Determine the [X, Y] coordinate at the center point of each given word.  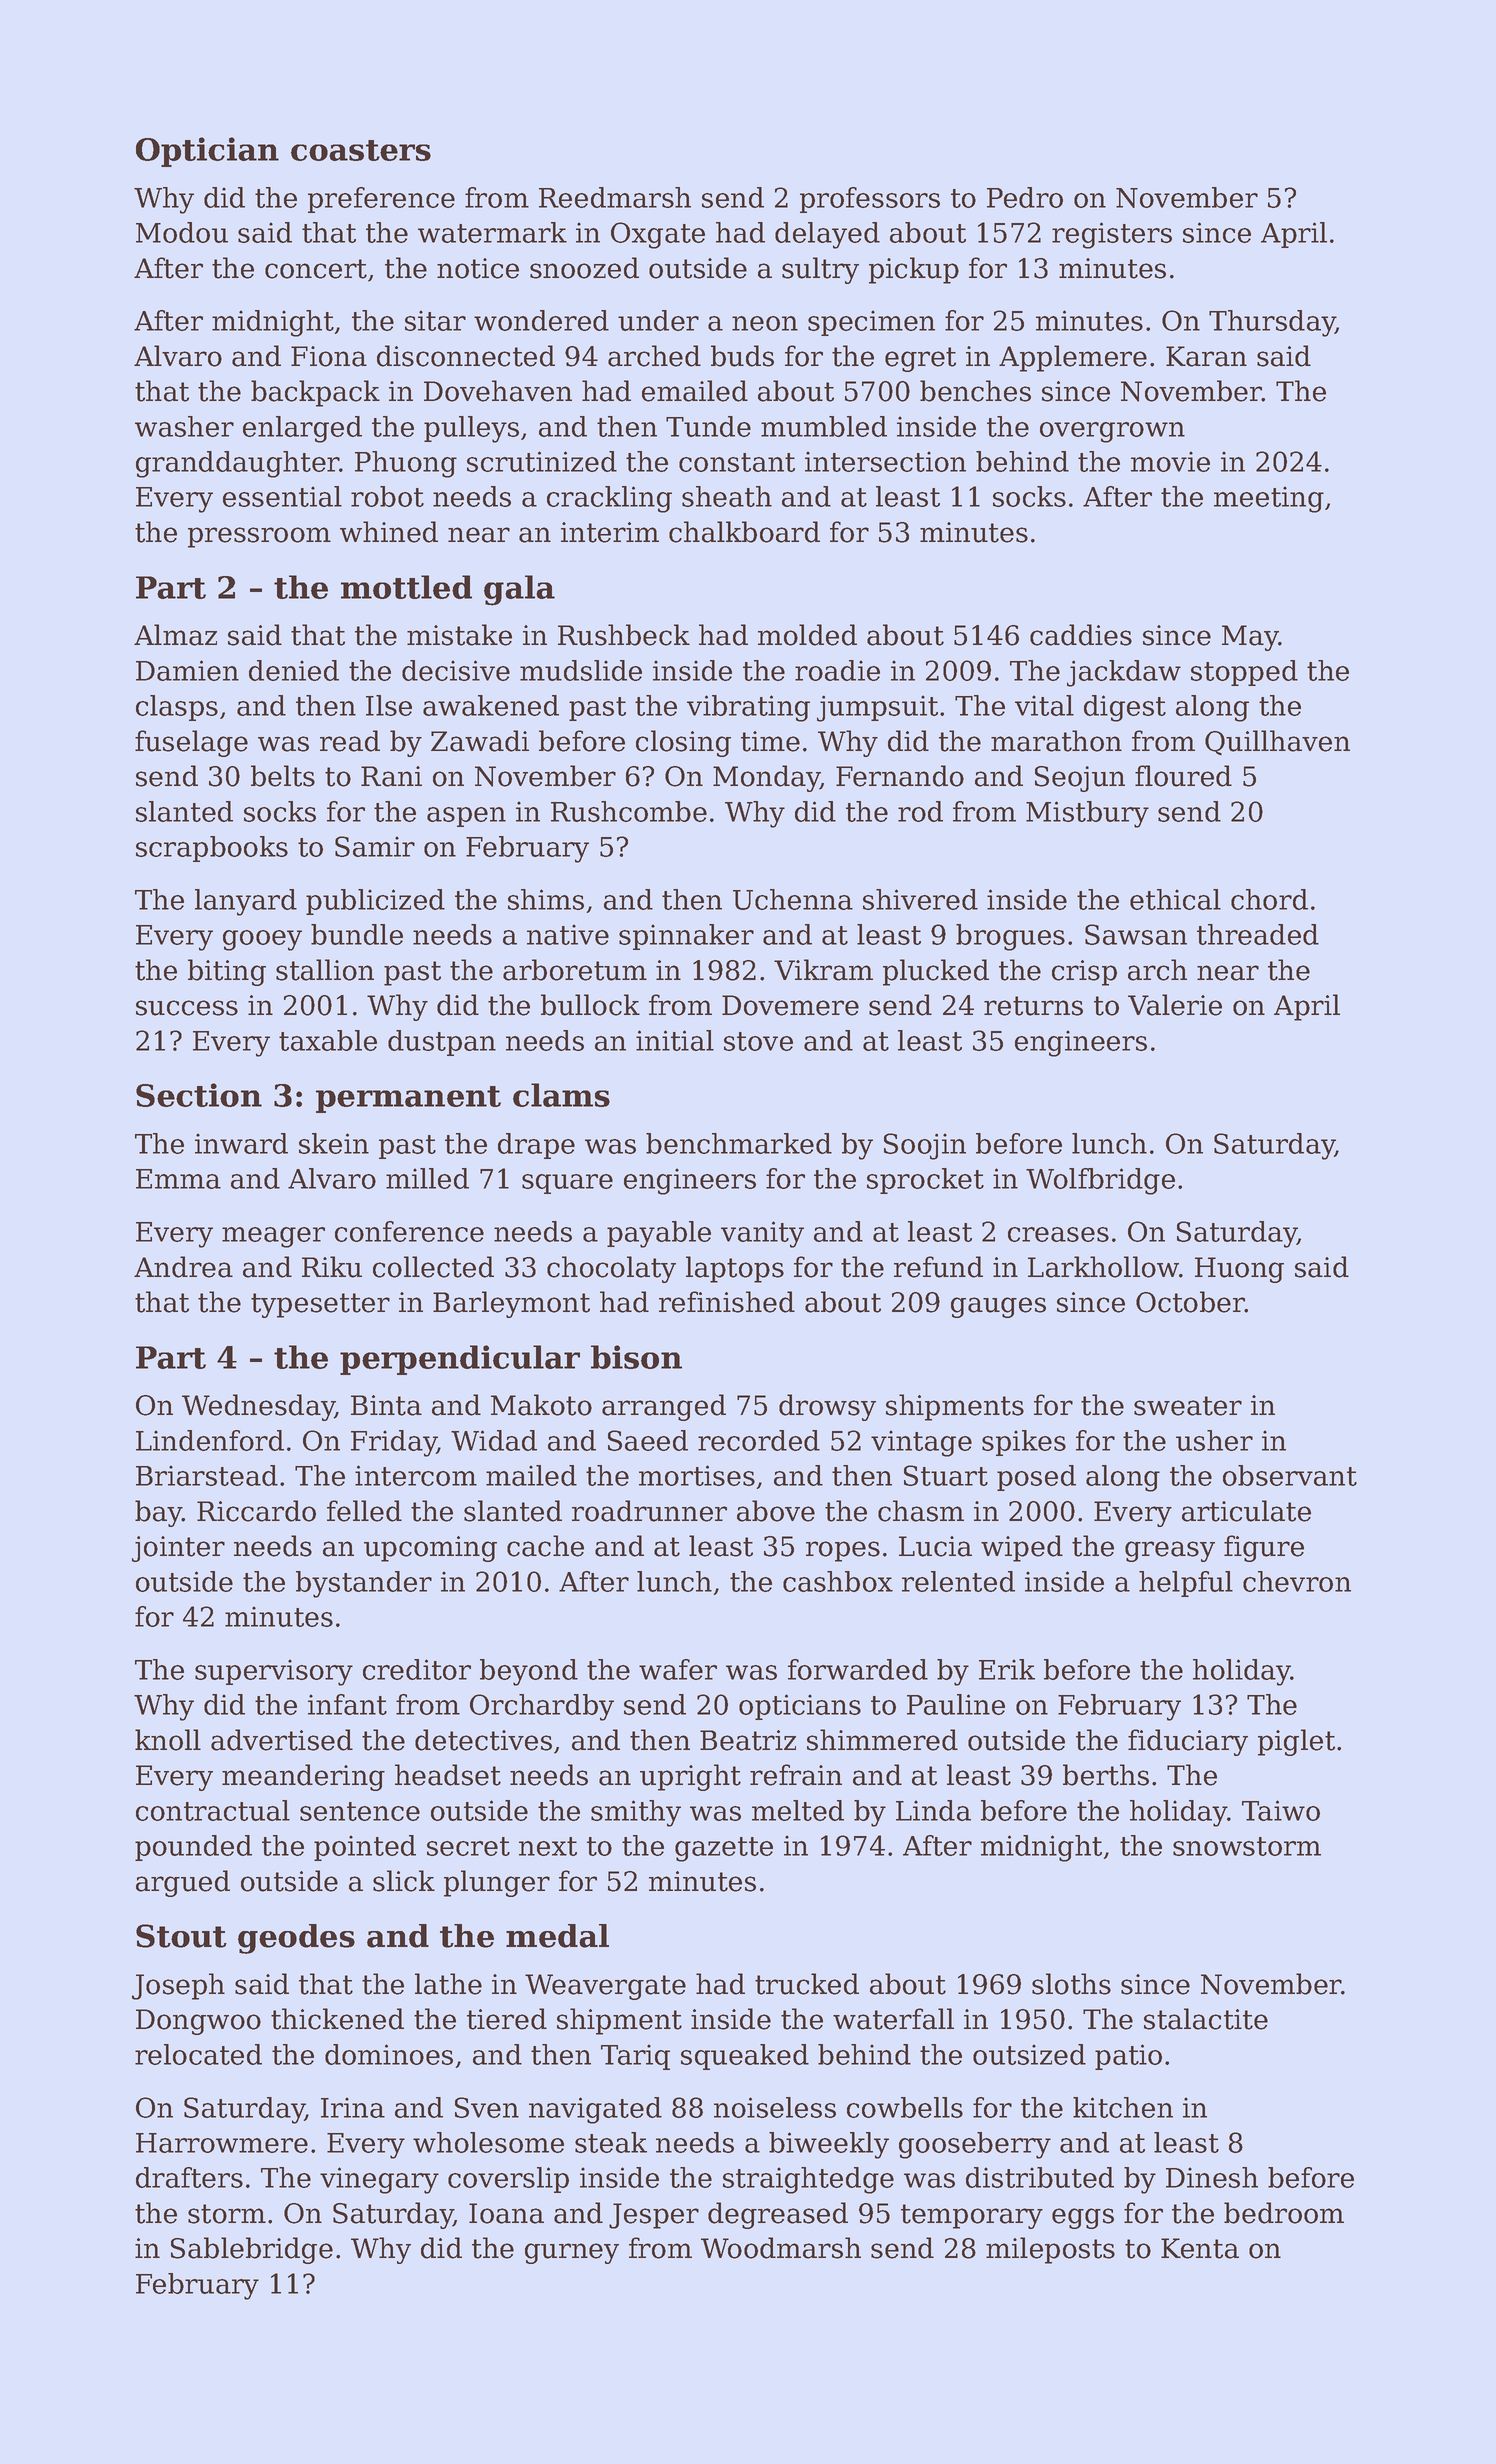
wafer [678, 1669]
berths [1106, 1775]
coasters [361, 150]
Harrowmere [222, 2143]
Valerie [1175, 1005]
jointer [178, 1549]
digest [1125, 708]
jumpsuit [877, 708]
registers [1112, 235]
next [548, 1846]
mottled [406, 587]
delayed [827, 235]
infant [347, 1704]
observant [1290, 1475]
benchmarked [739, 1143]
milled [427, 1178]
